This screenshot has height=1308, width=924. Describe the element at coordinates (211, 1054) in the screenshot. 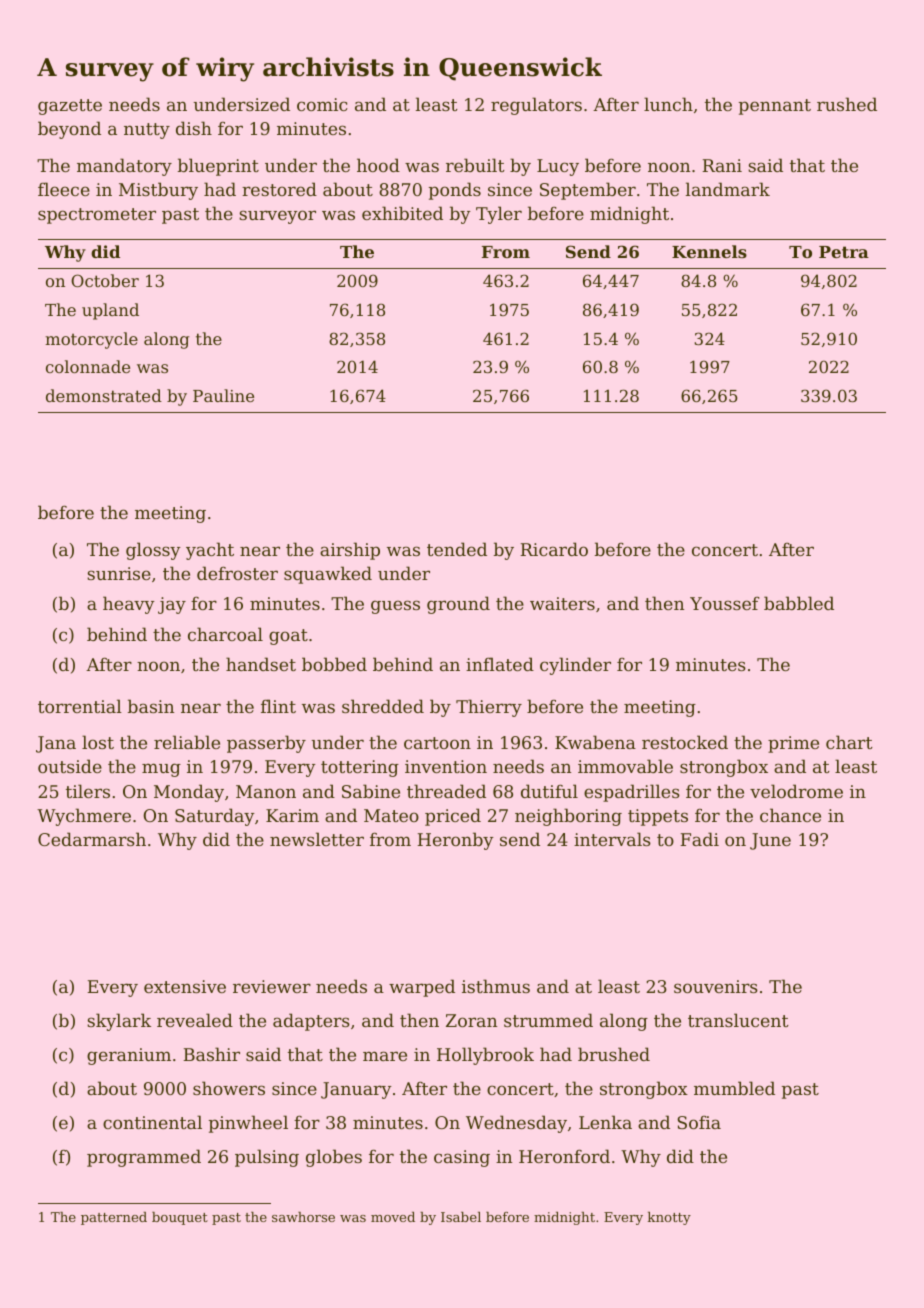

I see `Bashir` at that location.
